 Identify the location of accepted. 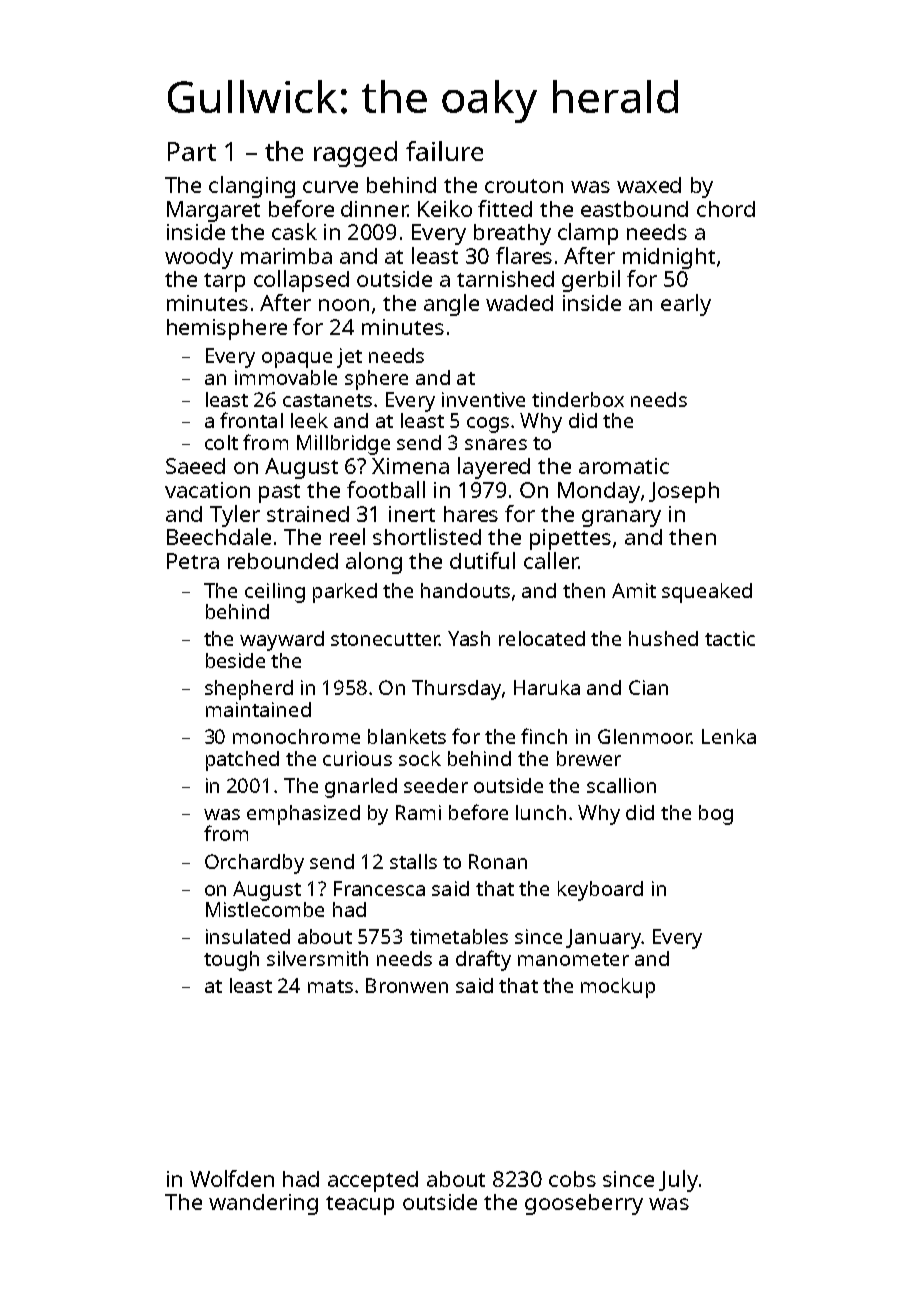
(373, 1181).
